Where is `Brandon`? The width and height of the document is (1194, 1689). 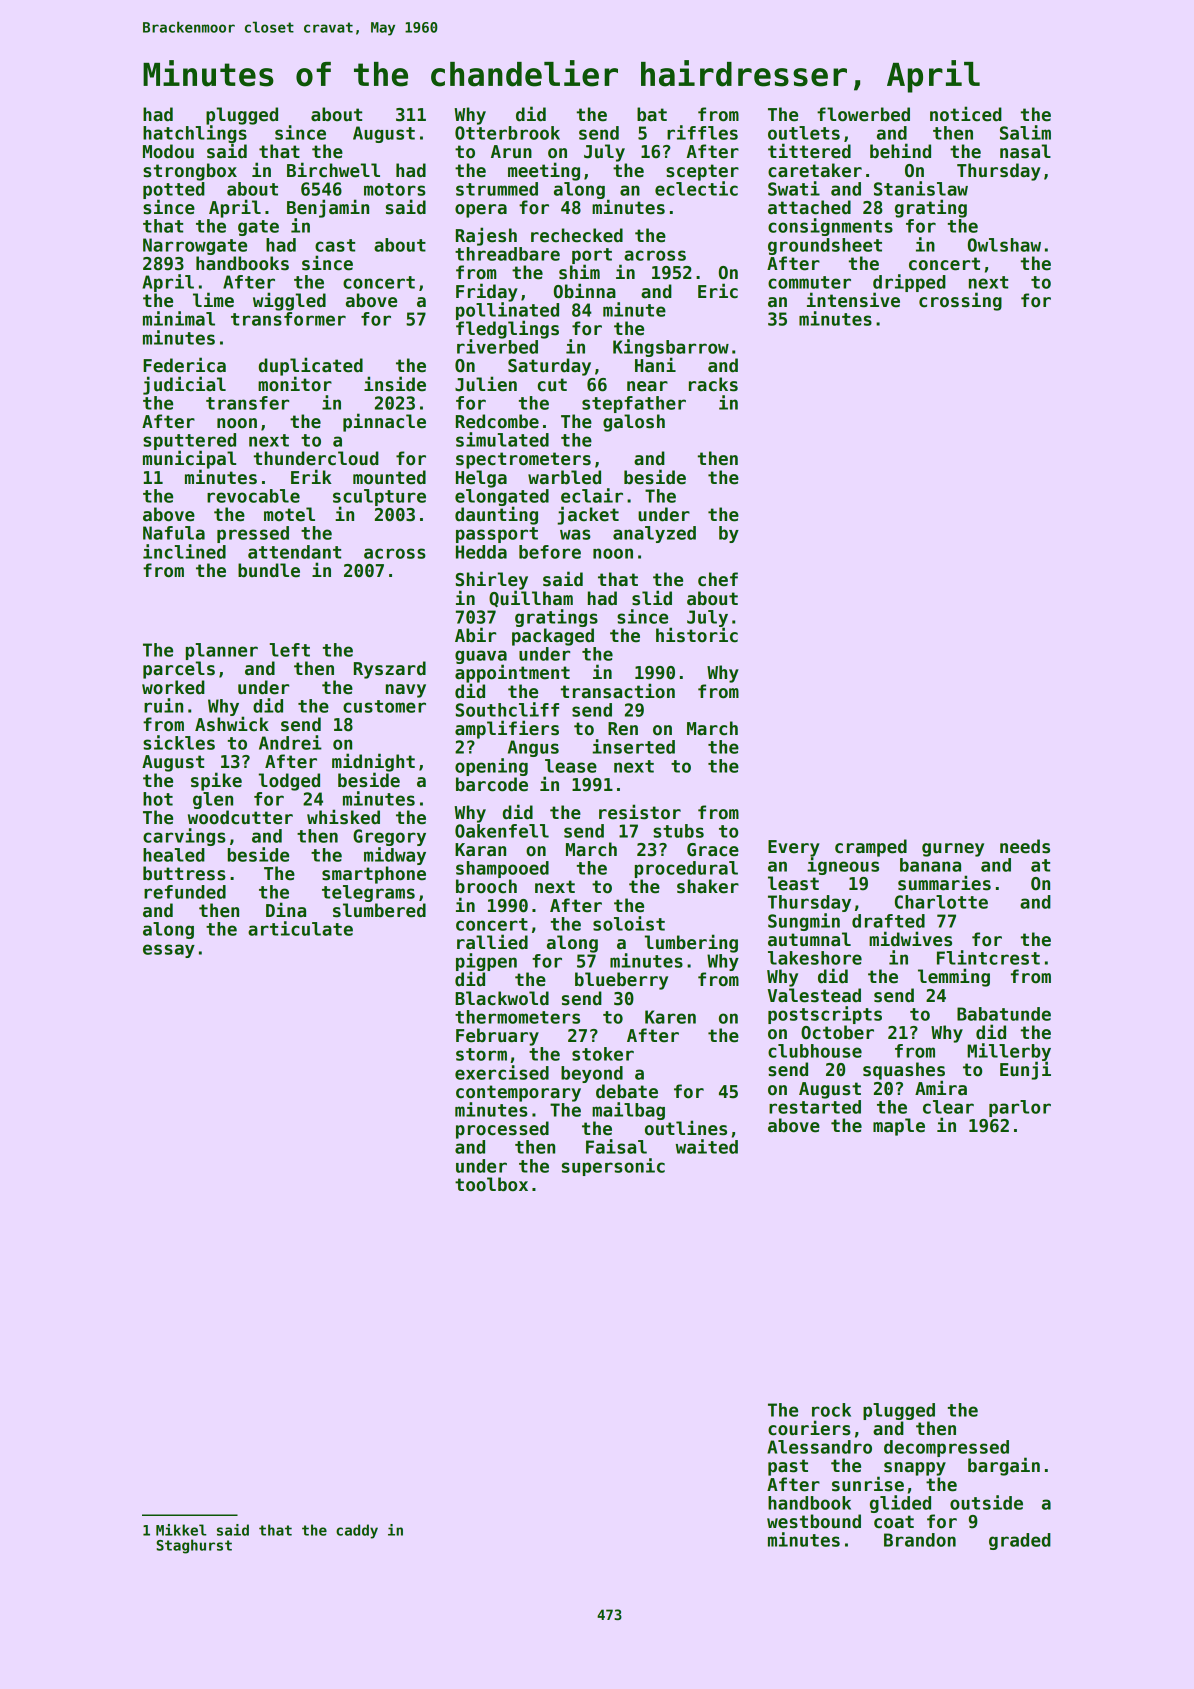
Brandon is located at coordinates (920, 1540).
